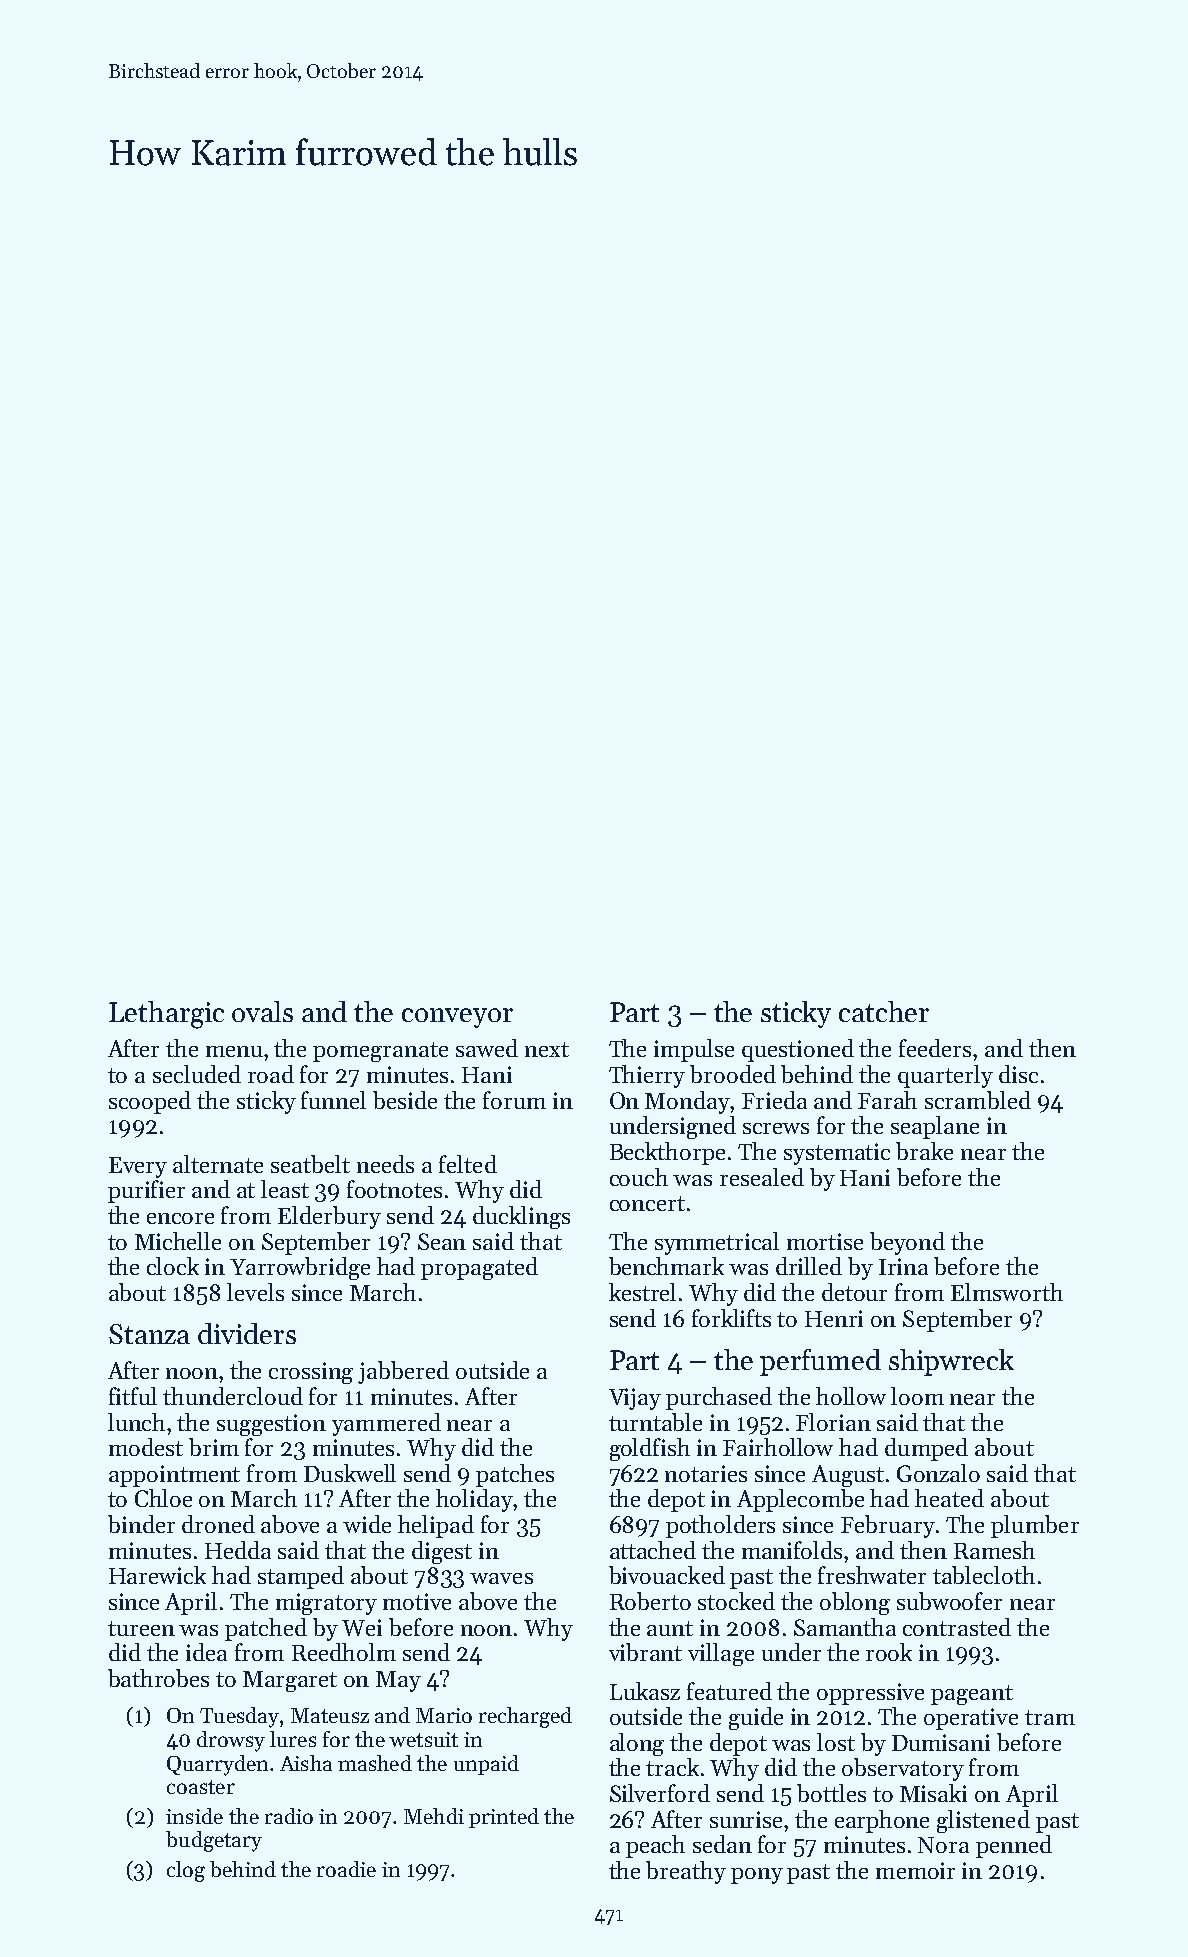 Image resolution: width=1188 pixels, height=1957 pixels. Describe the element at coordinates (686, 1872) in the image. I see `breathy` at that location.
